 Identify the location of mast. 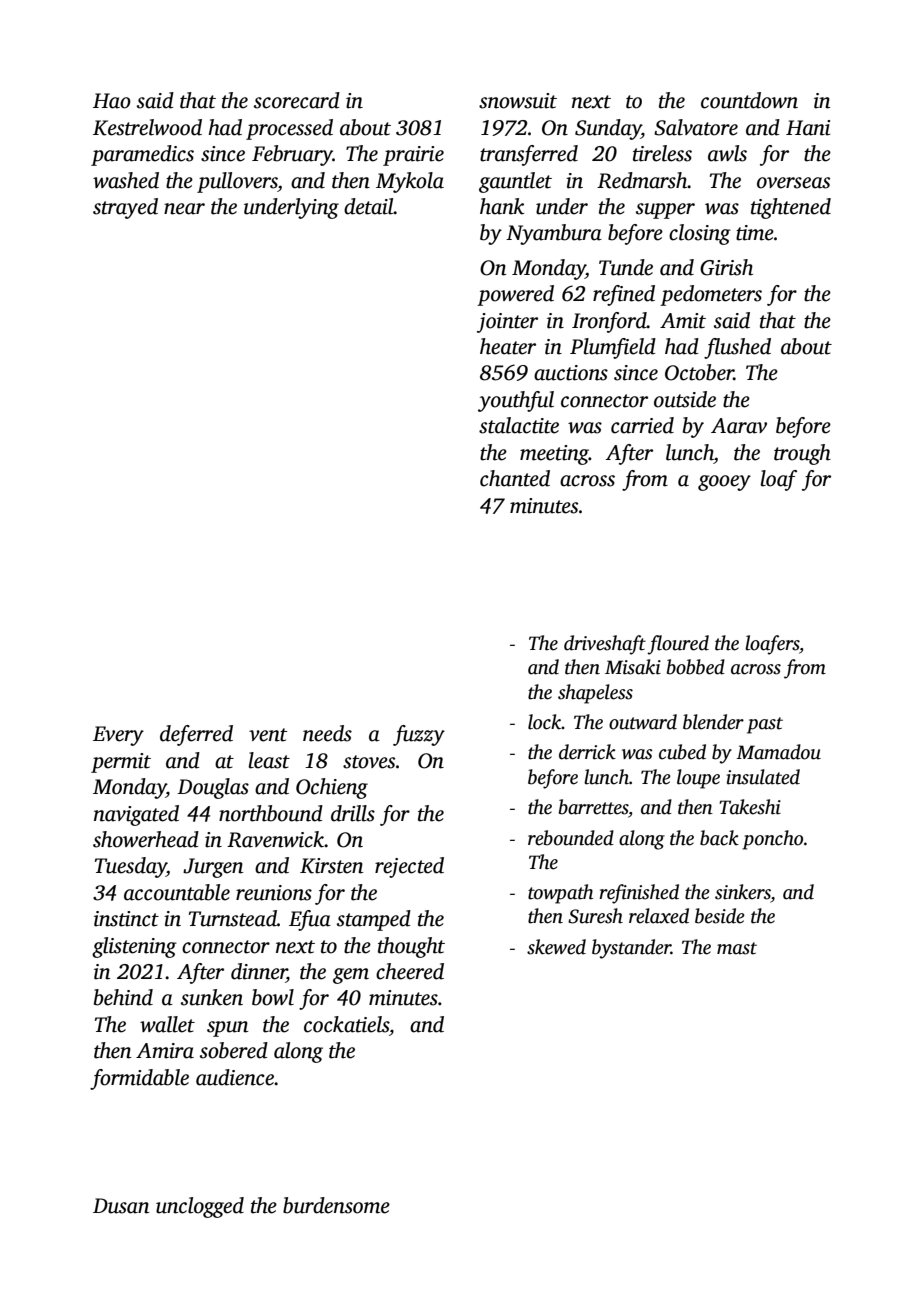
(737, 948).
